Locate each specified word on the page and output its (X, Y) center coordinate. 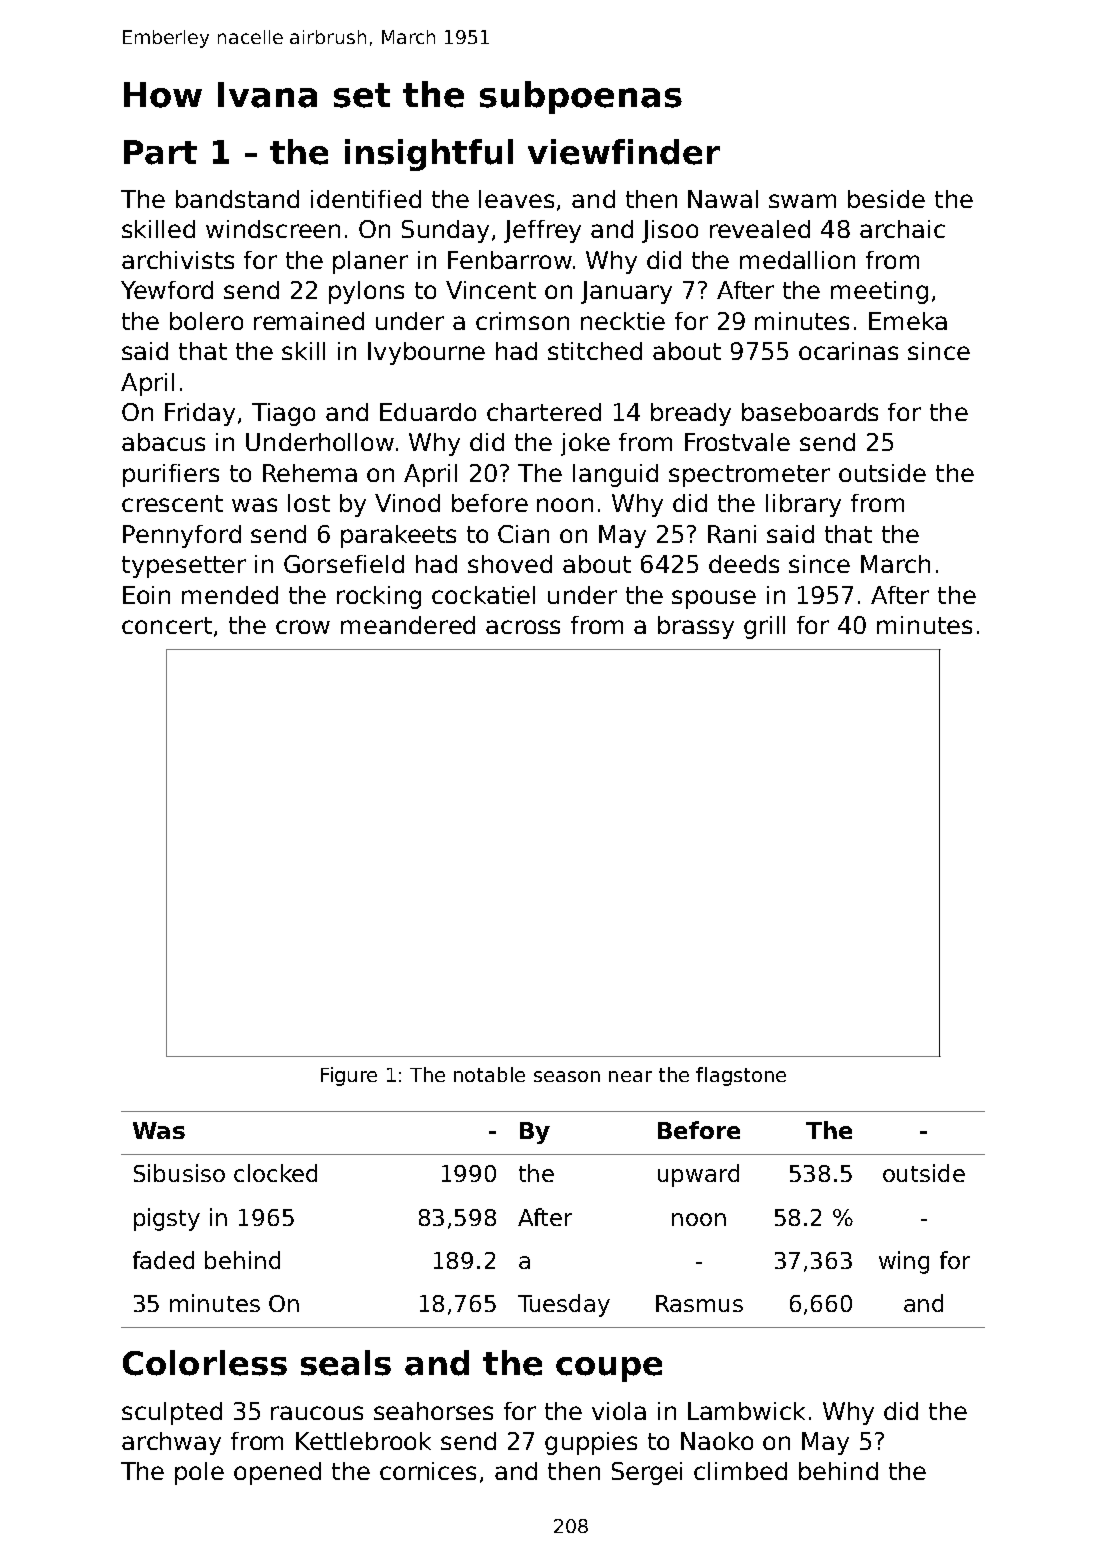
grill (764, 627)
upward (698, 1175)
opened (277, 1473)
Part (160, 152)
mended (230, 595)
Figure (349, 1076)
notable (489, 1074)
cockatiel (483, 595)
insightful (429, 155)
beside (886, 199)
